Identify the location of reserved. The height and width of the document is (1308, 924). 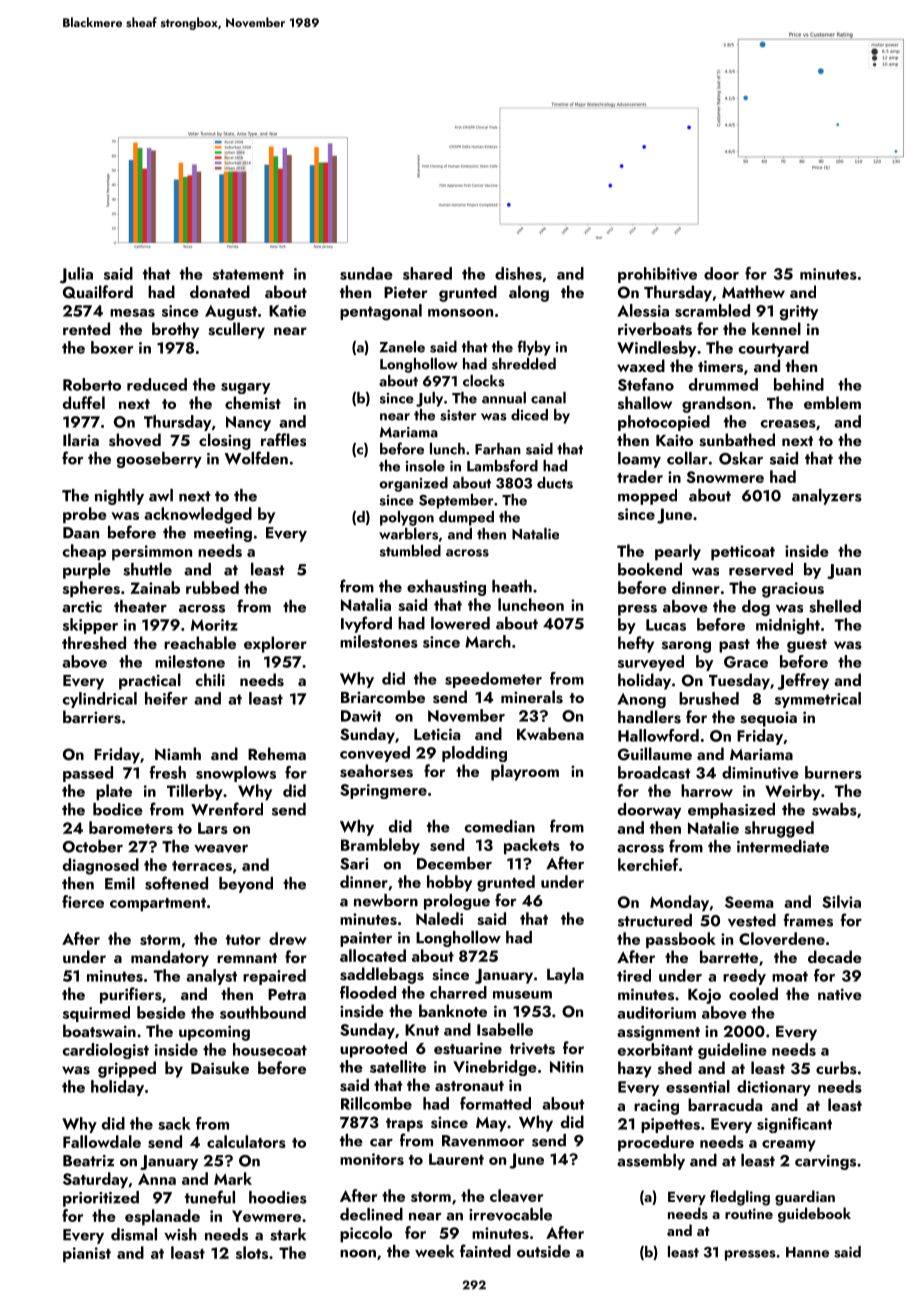
(761, 569).
